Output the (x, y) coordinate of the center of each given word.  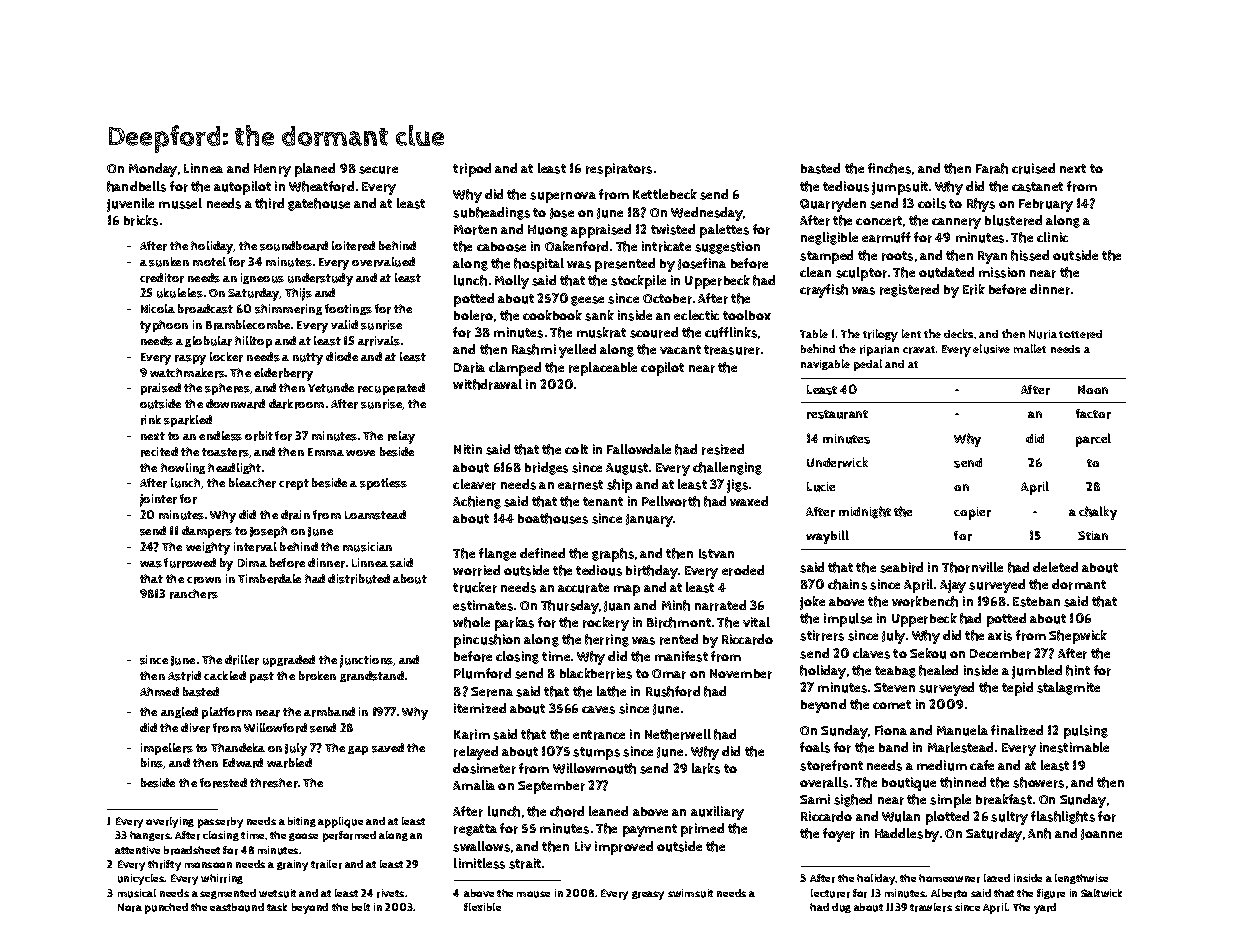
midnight (865, 512)
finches (889, 168)
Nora (130, 907)
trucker (475, 587)
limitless (479, 863)
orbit (259, 436)
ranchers (194, 594)
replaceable (603, 369)
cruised (1033, 168)
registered (909, 290)
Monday (153, 170)
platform (227, 713)
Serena (492, 692)
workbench (925, 601)
